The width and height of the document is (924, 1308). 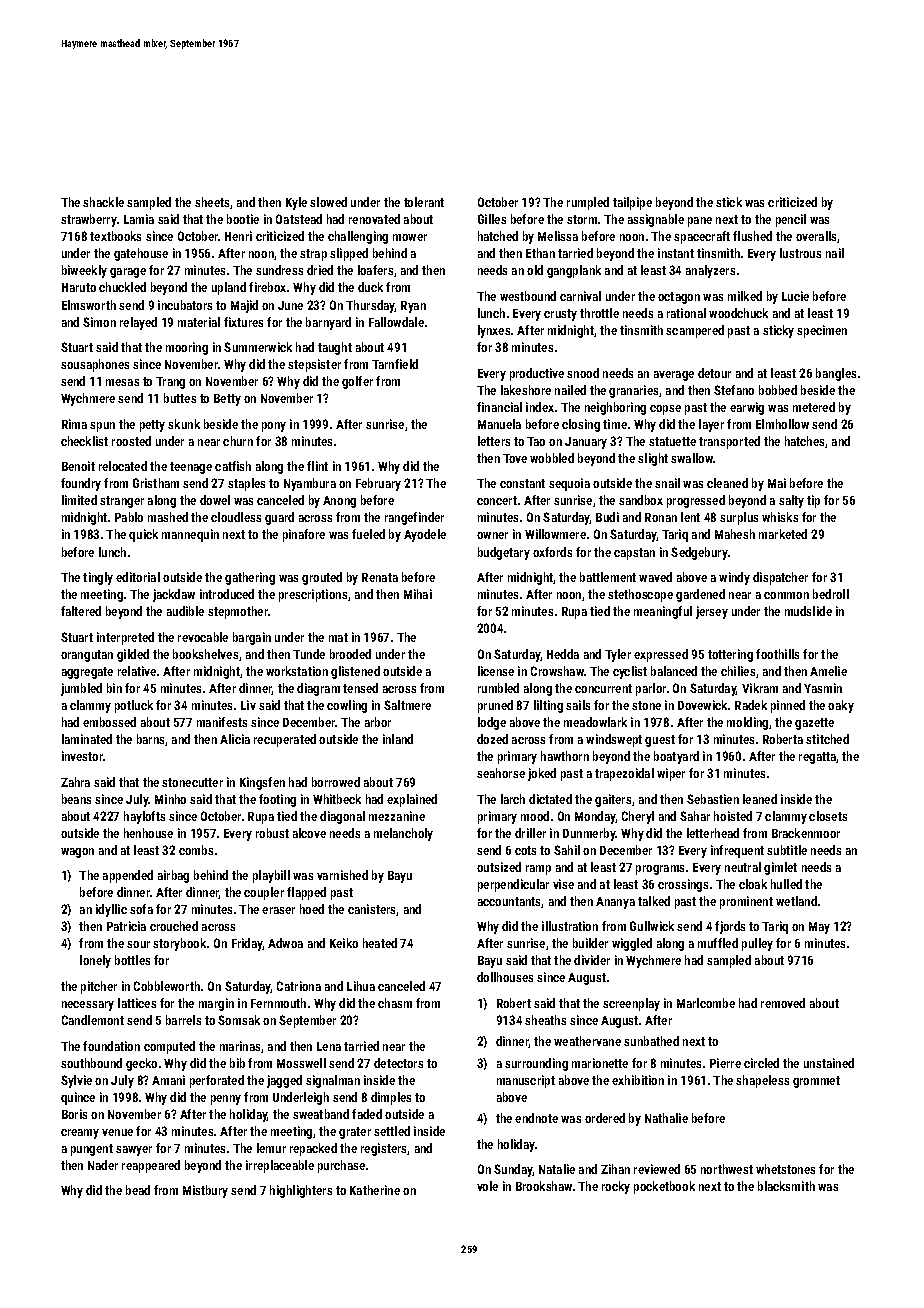 I want to click on Mihai, so click(x=418, y=594).
